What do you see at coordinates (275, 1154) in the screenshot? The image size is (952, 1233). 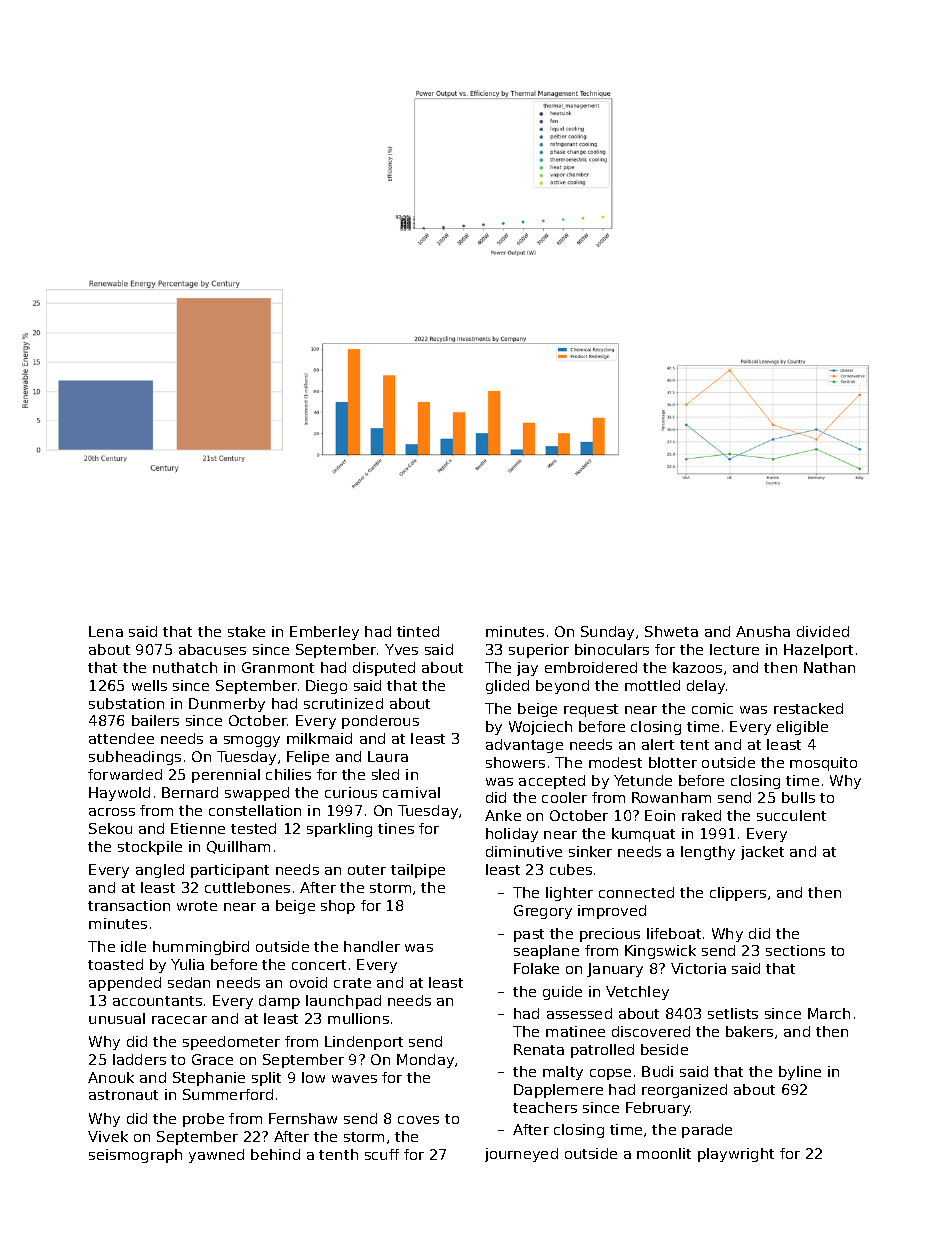 I see `behind` at bounding box center [275, 1154].
